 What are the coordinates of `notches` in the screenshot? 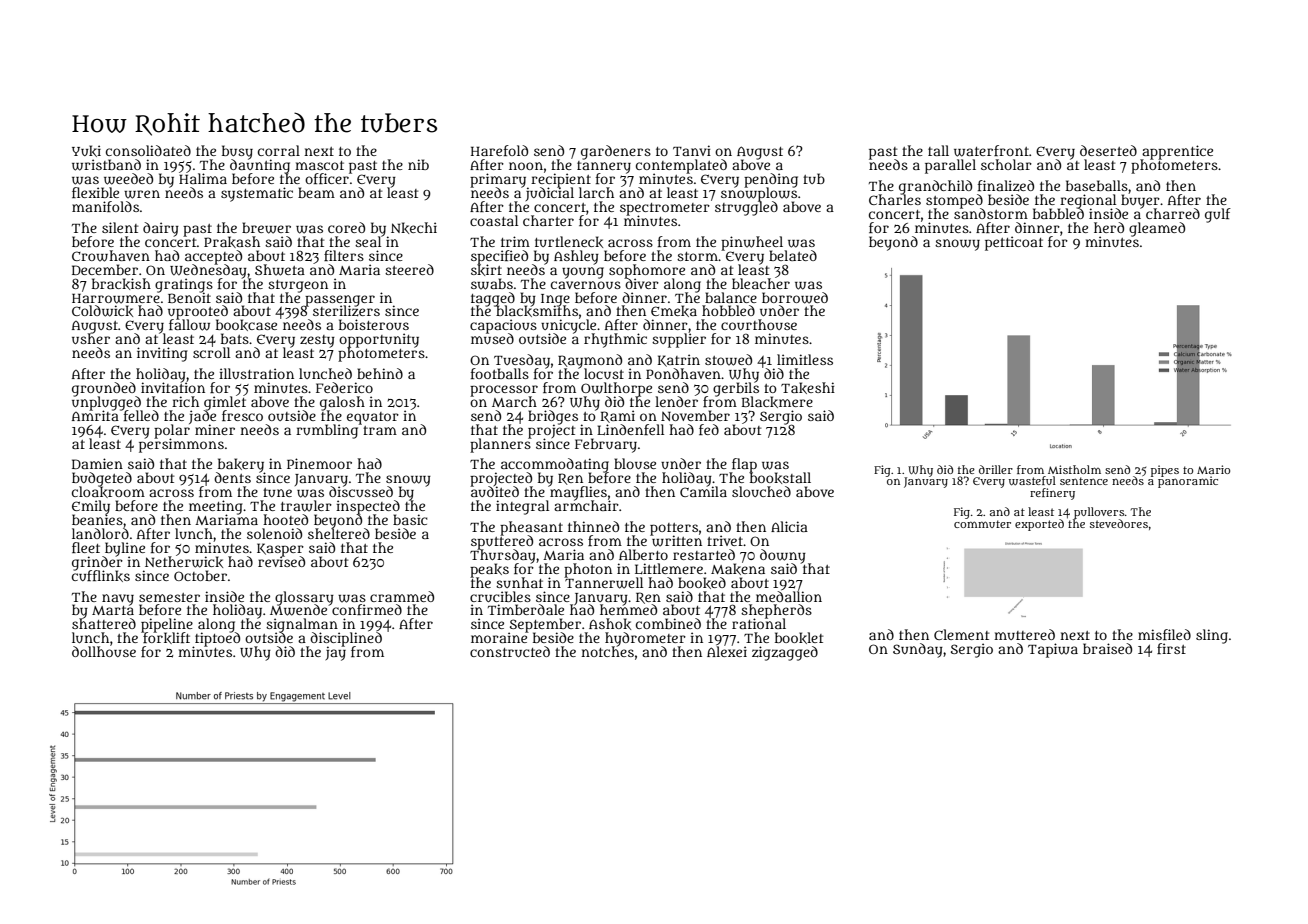 It's located at (607, 652).
